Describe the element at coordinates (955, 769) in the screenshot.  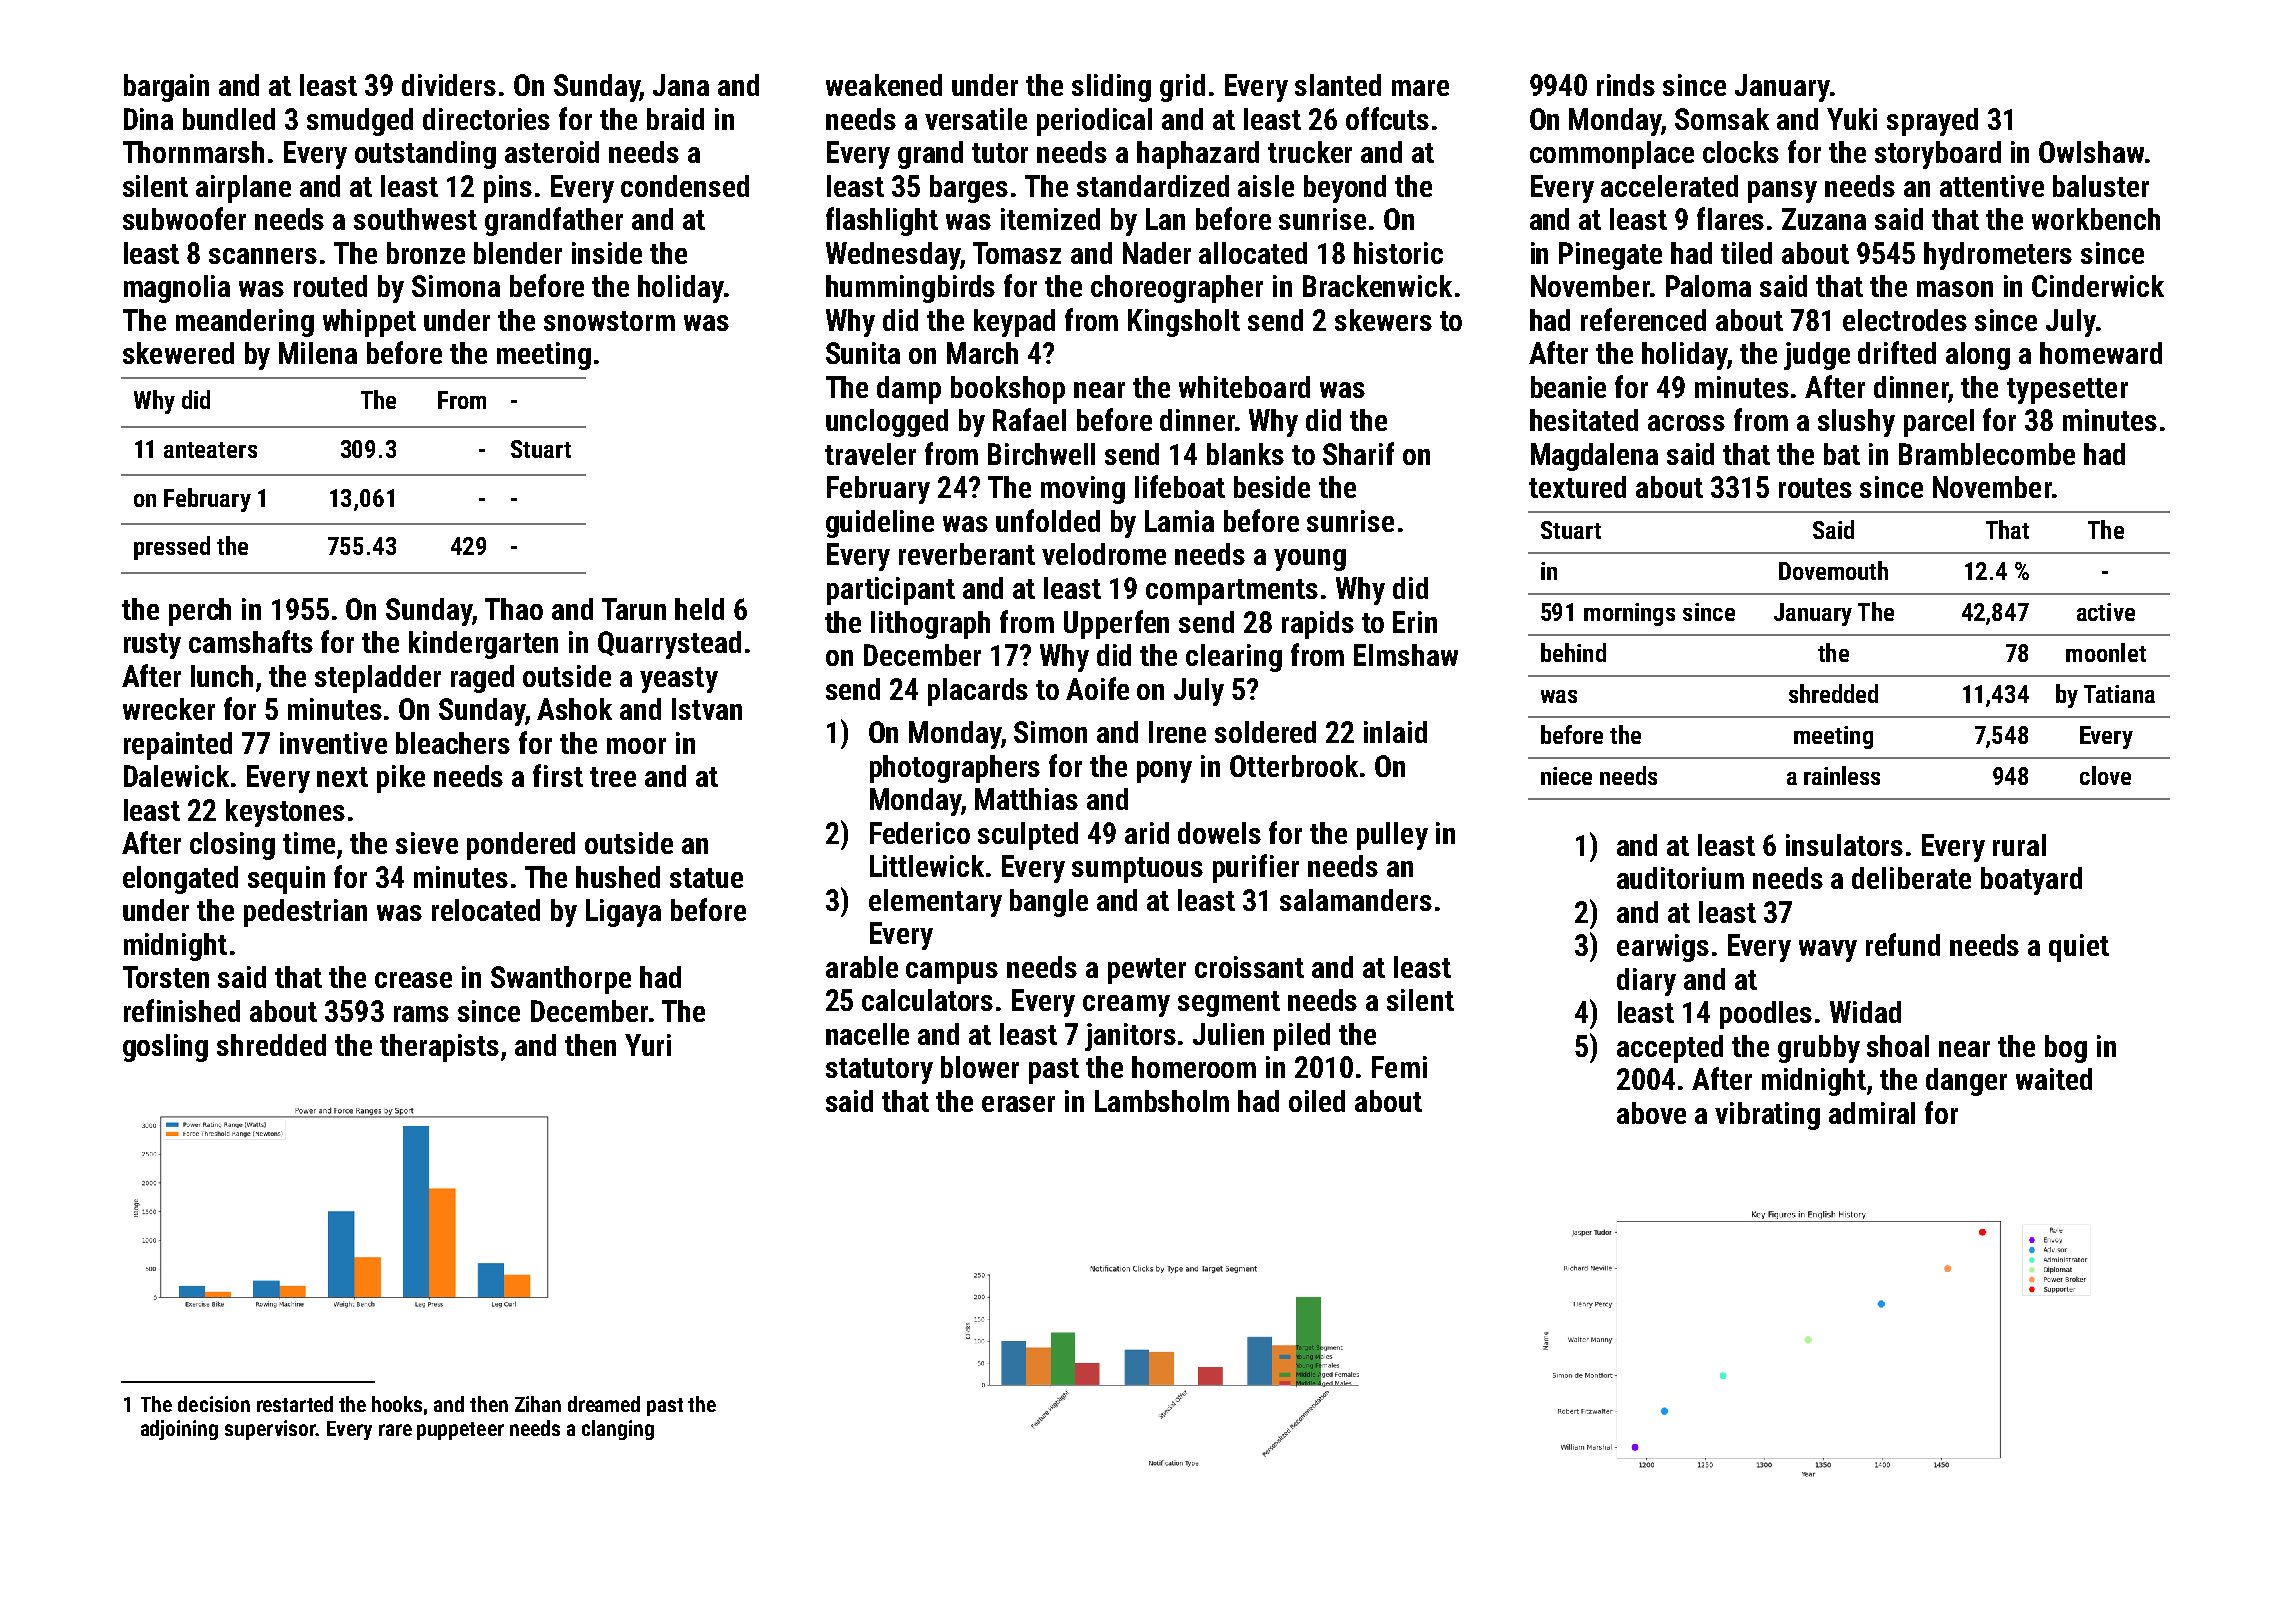
I see `photographers` at that location.
